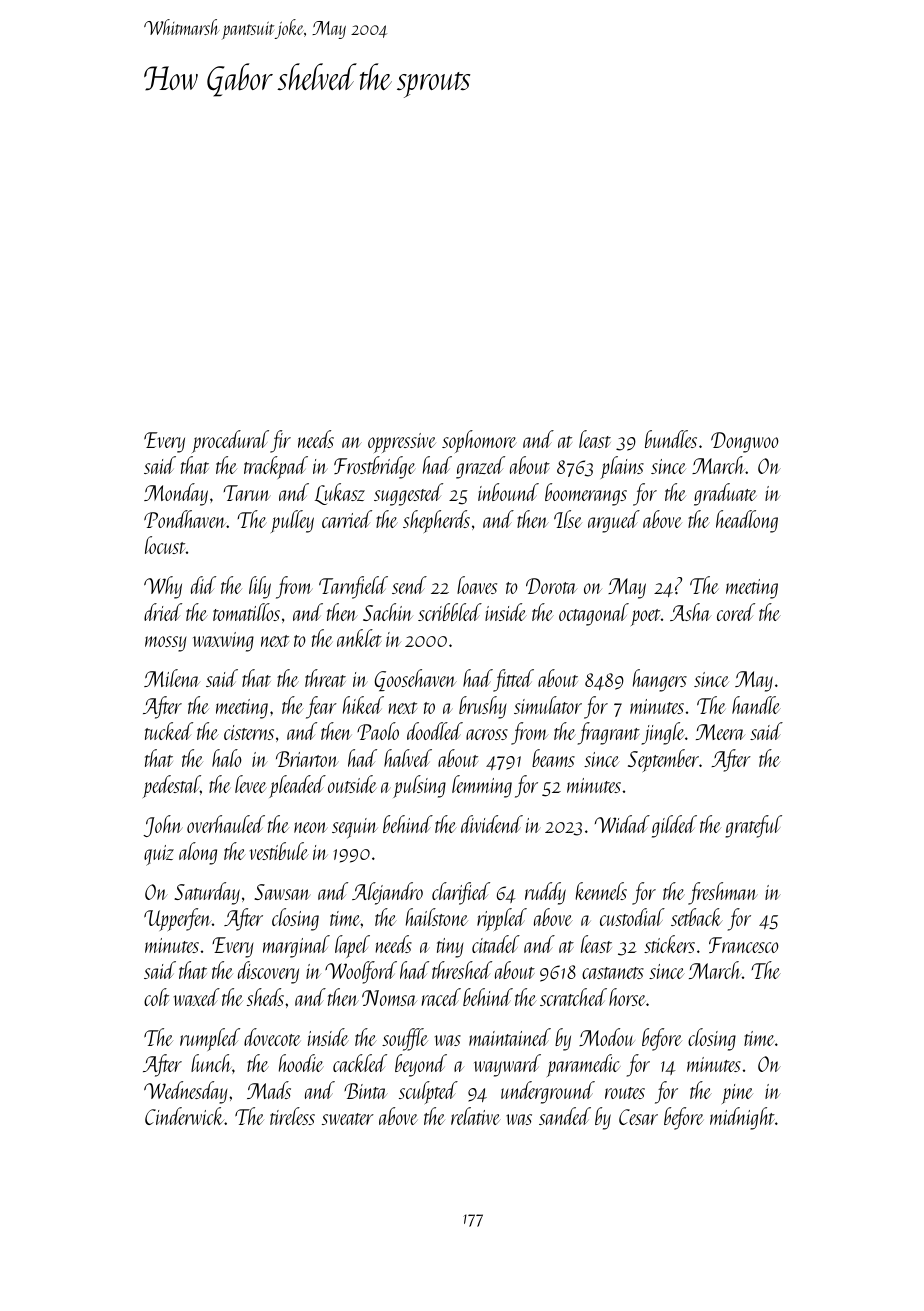 The image size is (924, 1311). What do you see at coordinates (348, 1119) in the screenshot?
I see `sweater` at bounding box center [348, 1119].
